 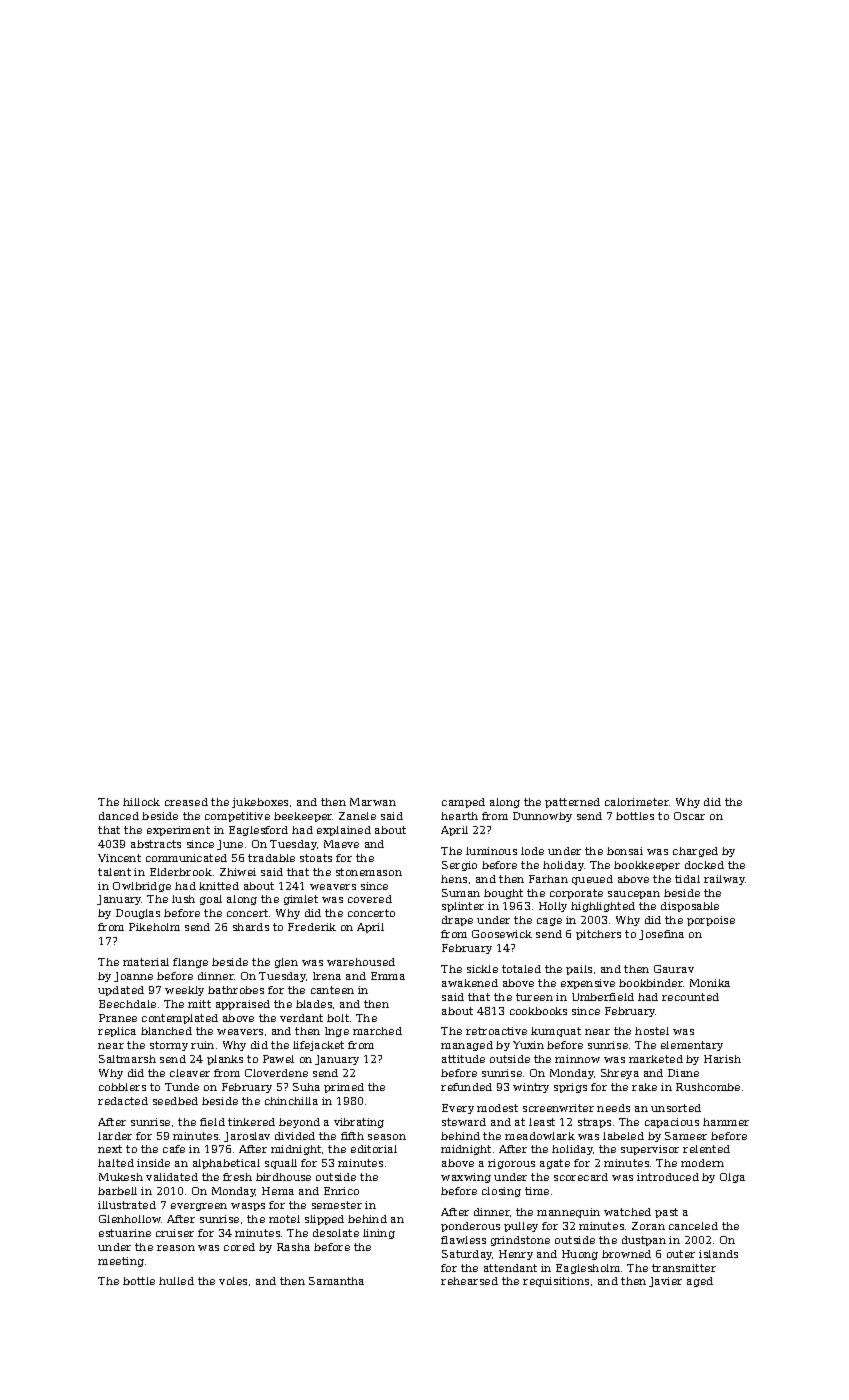 I want to click on saucepan, so click(x=634, y=895).
